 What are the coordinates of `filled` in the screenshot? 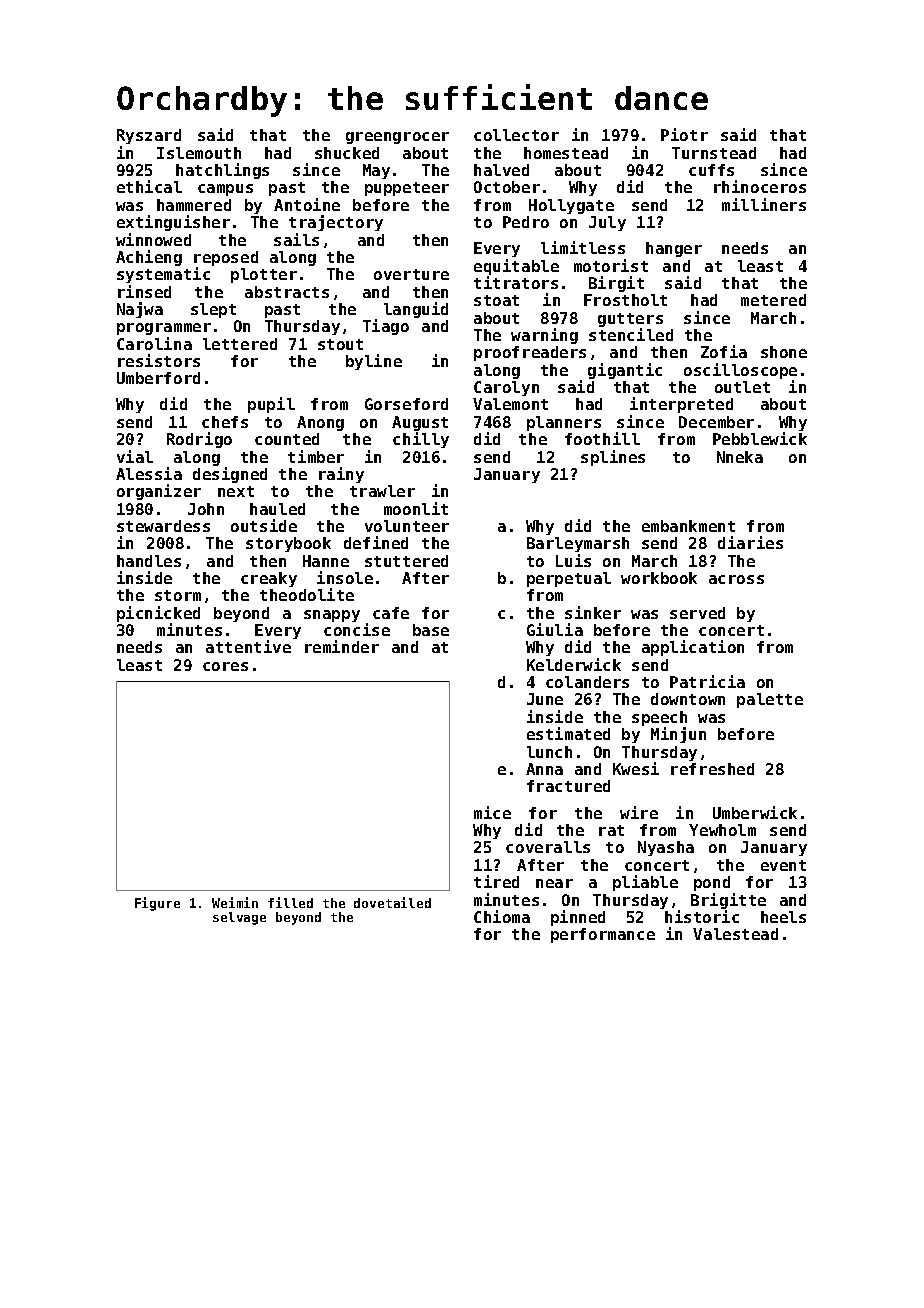 It's located at (290, 902).
